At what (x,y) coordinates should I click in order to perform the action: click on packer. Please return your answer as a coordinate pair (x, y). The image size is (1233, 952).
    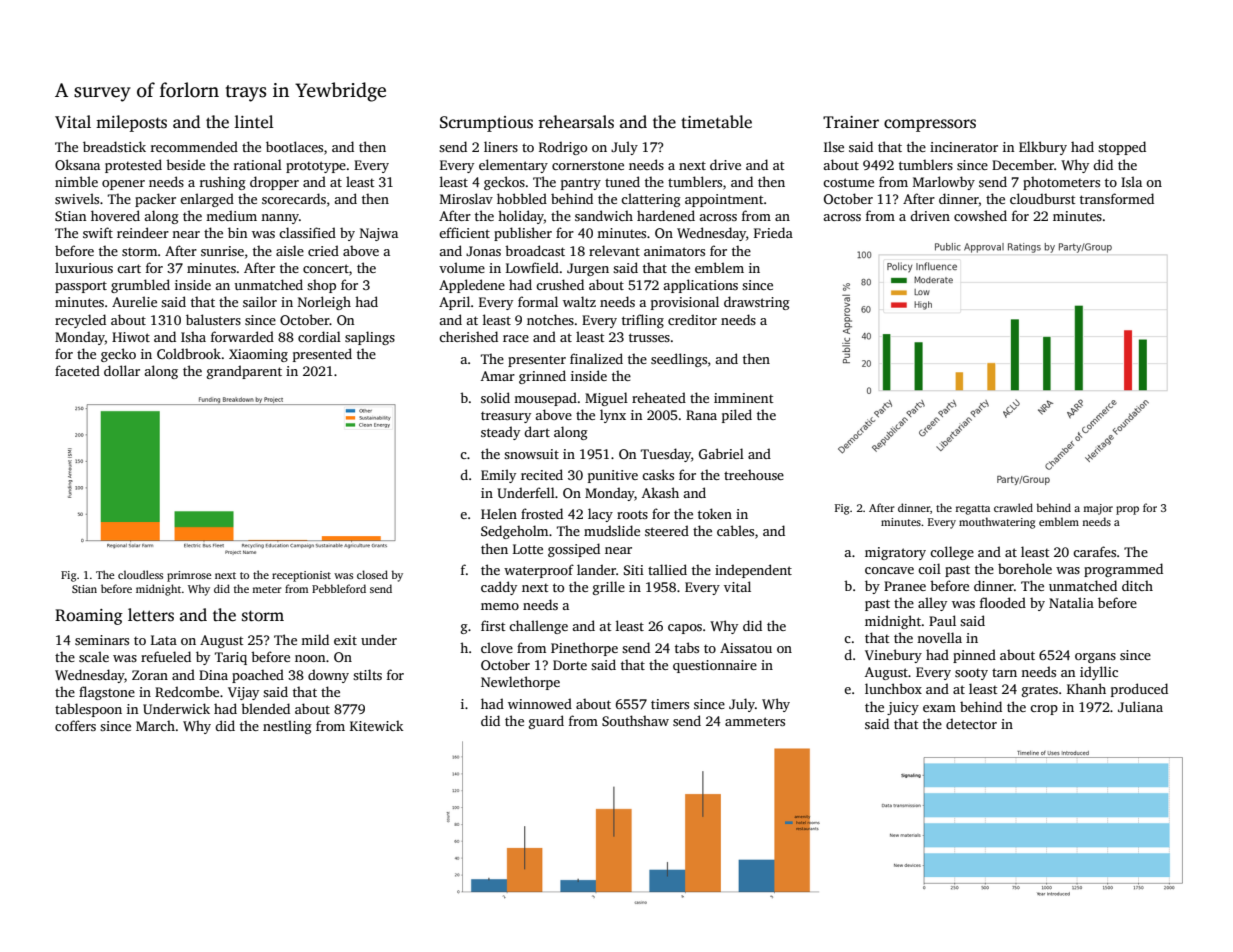
    Looking at the image, I should click on (155, 200).
